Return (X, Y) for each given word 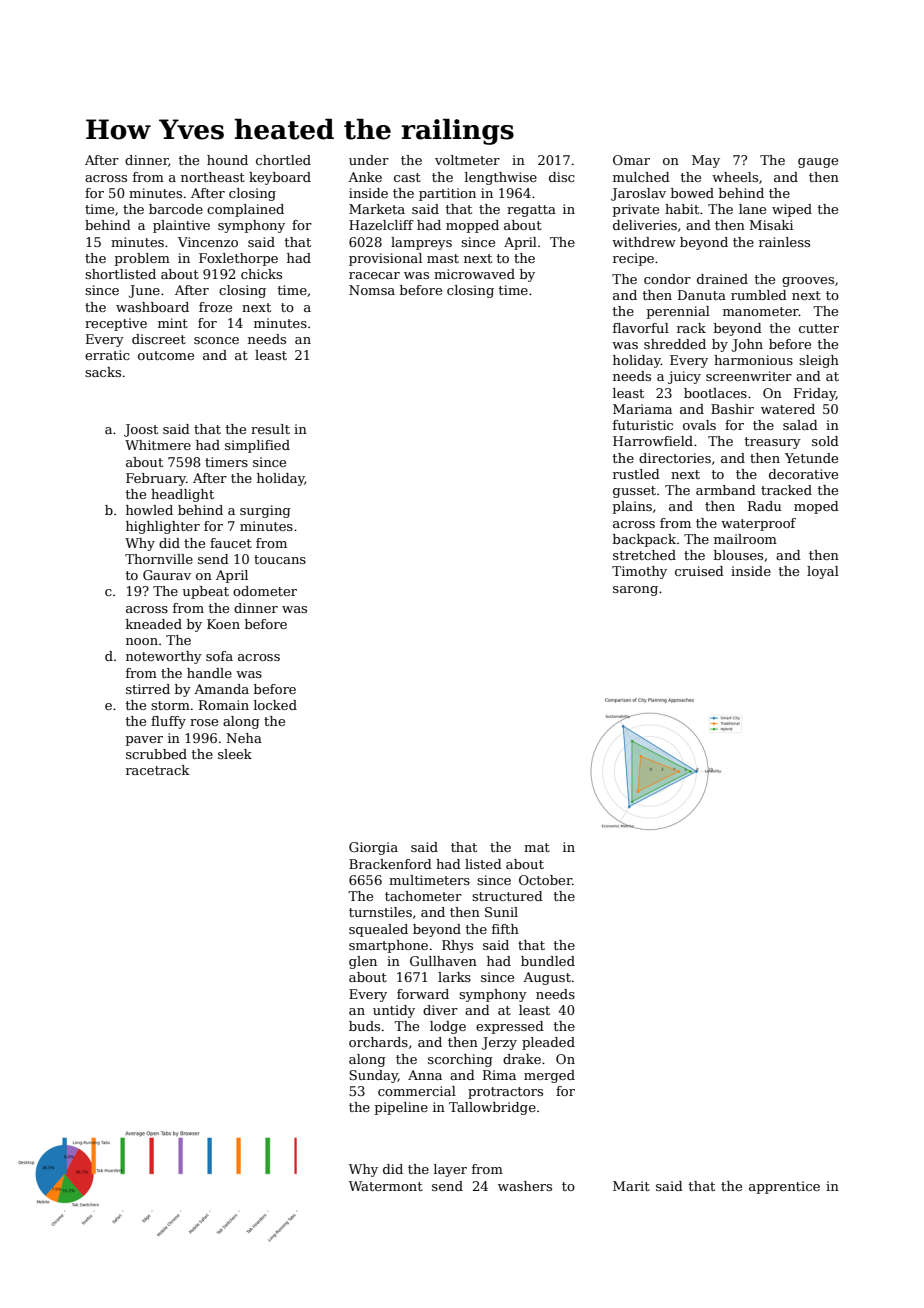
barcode (176, 209)
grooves (808, 282)
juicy (684, 377)
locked (275, 705)
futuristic (643, 425)
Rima (499, 1075)
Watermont (386, 1186)
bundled (548, 961)
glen (363, 962)
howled (149, 510)
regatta (531, 211)
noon (142, 641)
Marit (631, 1186)
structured (507, 896)
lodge (448, 1027)
